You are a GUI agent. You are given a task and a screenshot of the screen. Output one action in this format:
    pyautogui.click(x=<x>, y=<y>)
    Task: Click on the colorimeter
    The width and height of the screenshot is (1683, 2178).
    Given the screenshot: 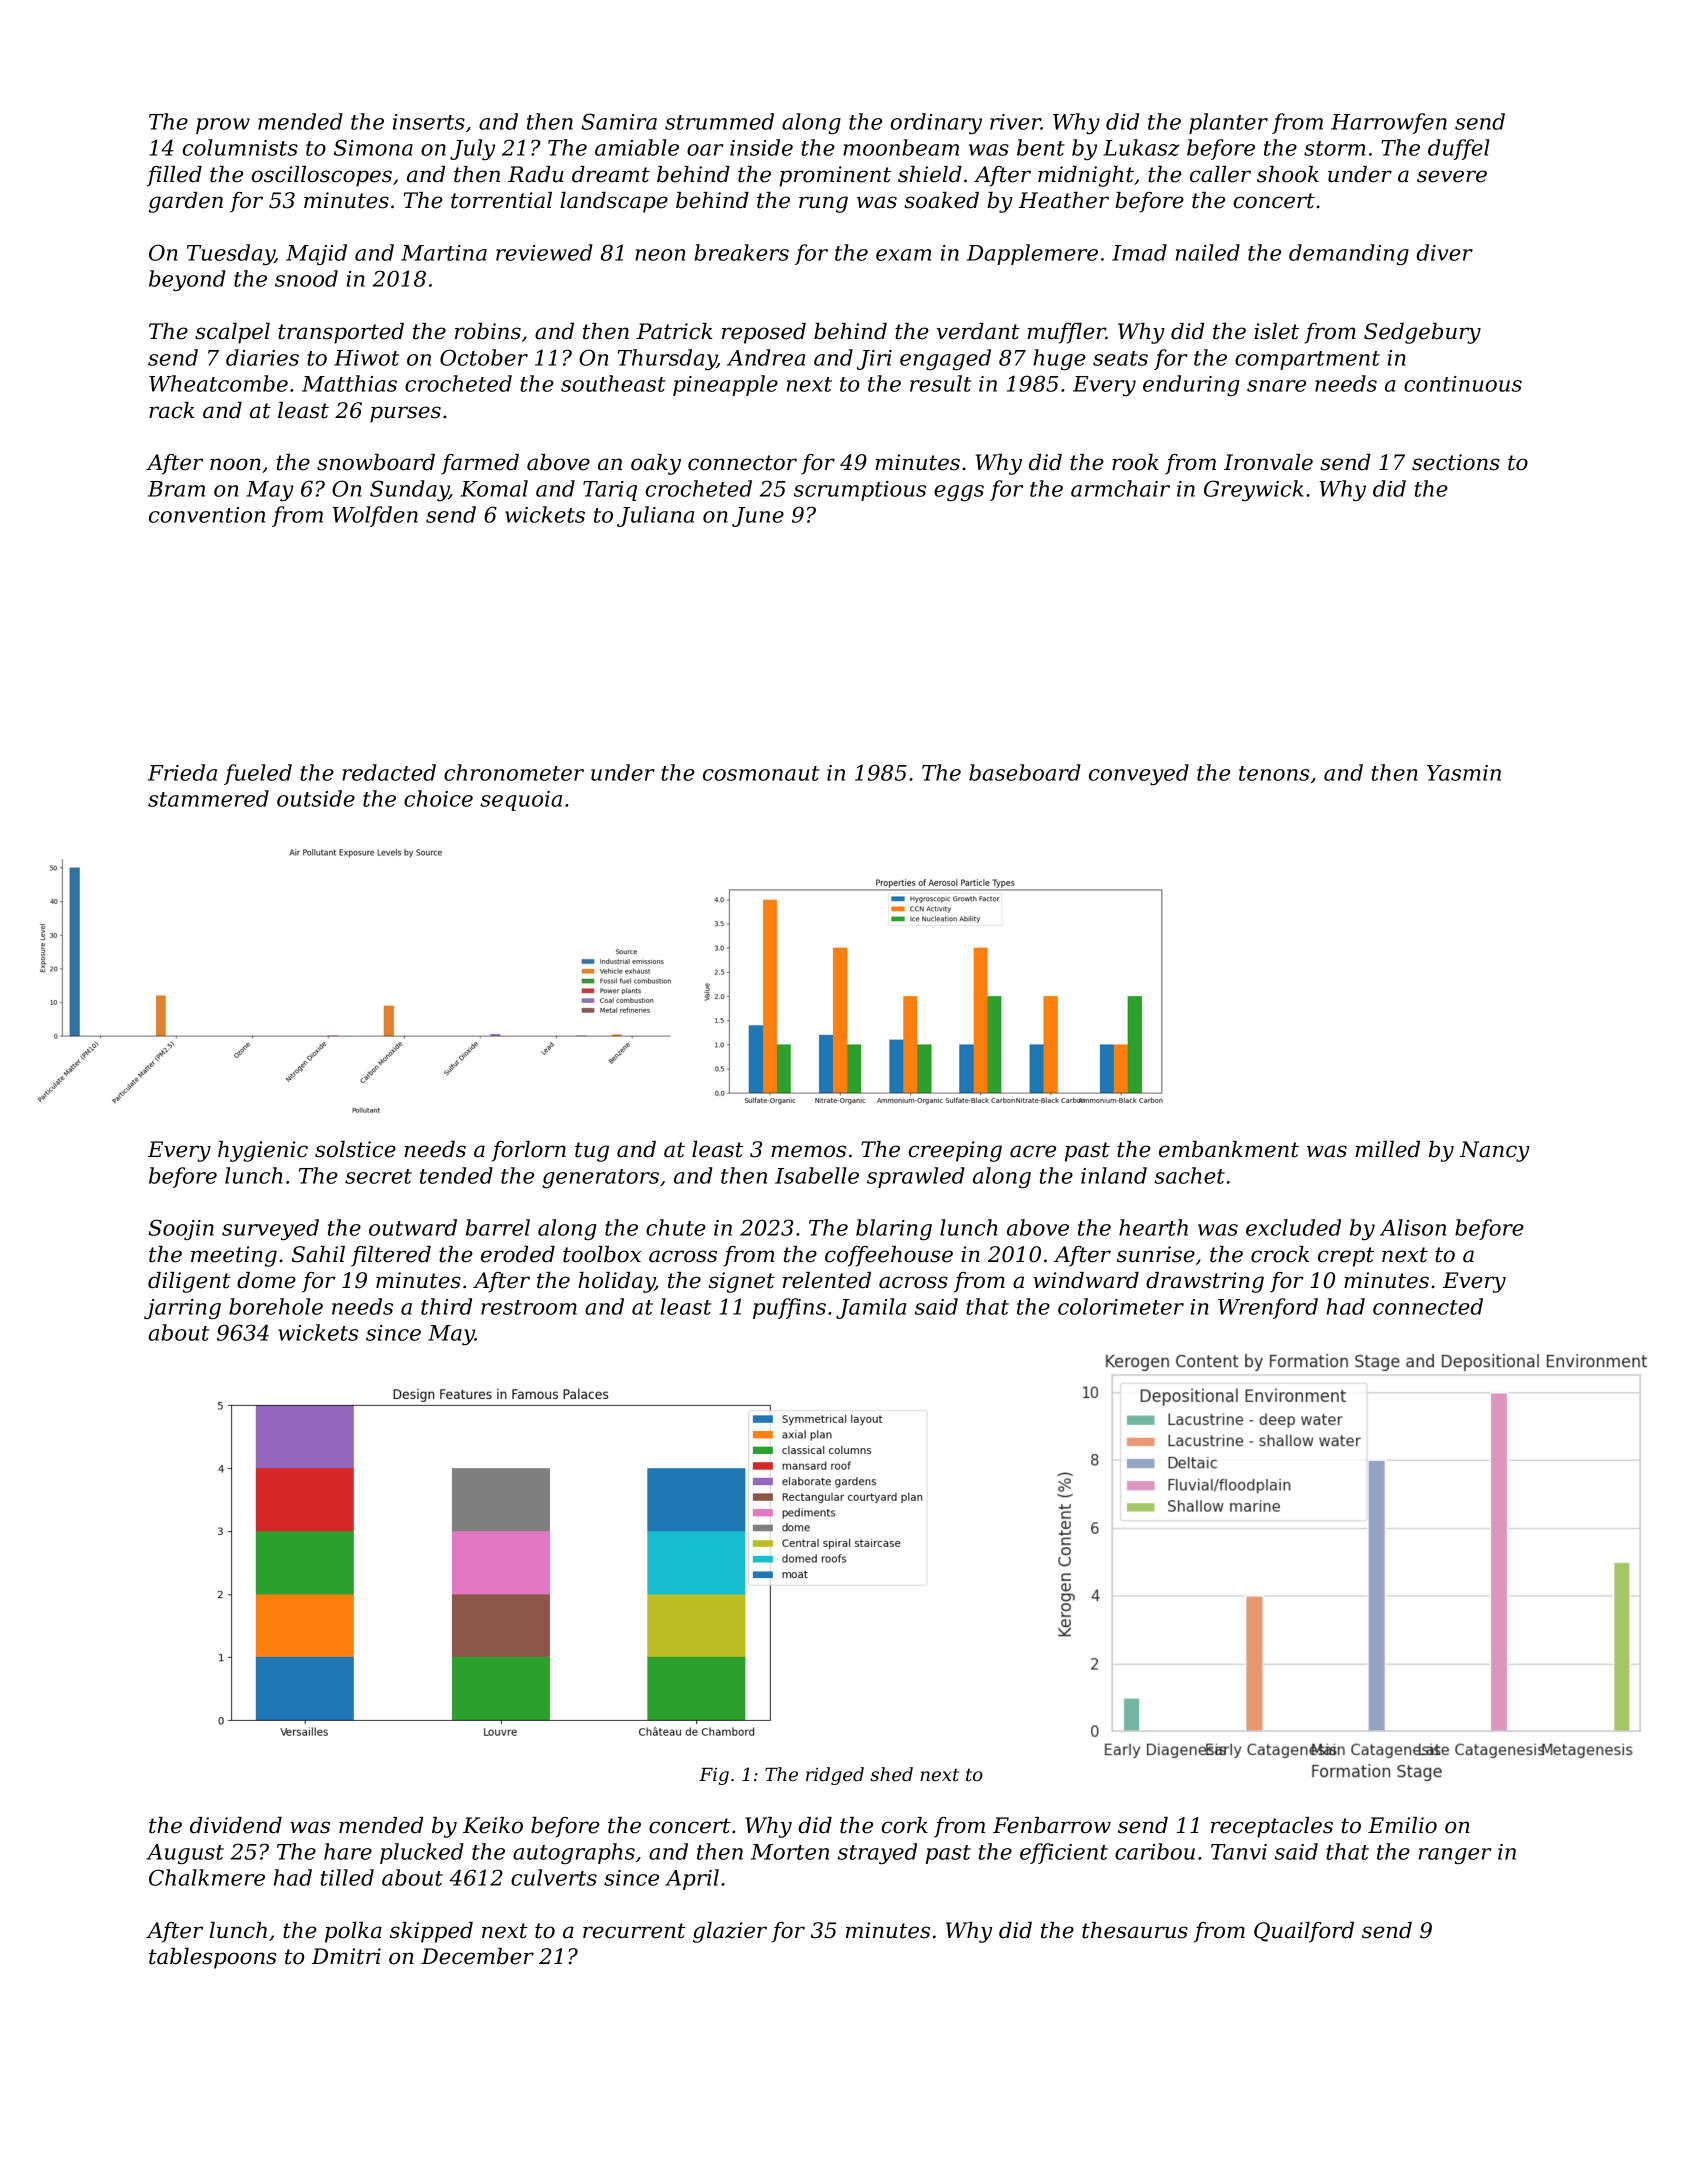 What is the action you would take?
    pyautogui.click(x=1121, y=1306)
